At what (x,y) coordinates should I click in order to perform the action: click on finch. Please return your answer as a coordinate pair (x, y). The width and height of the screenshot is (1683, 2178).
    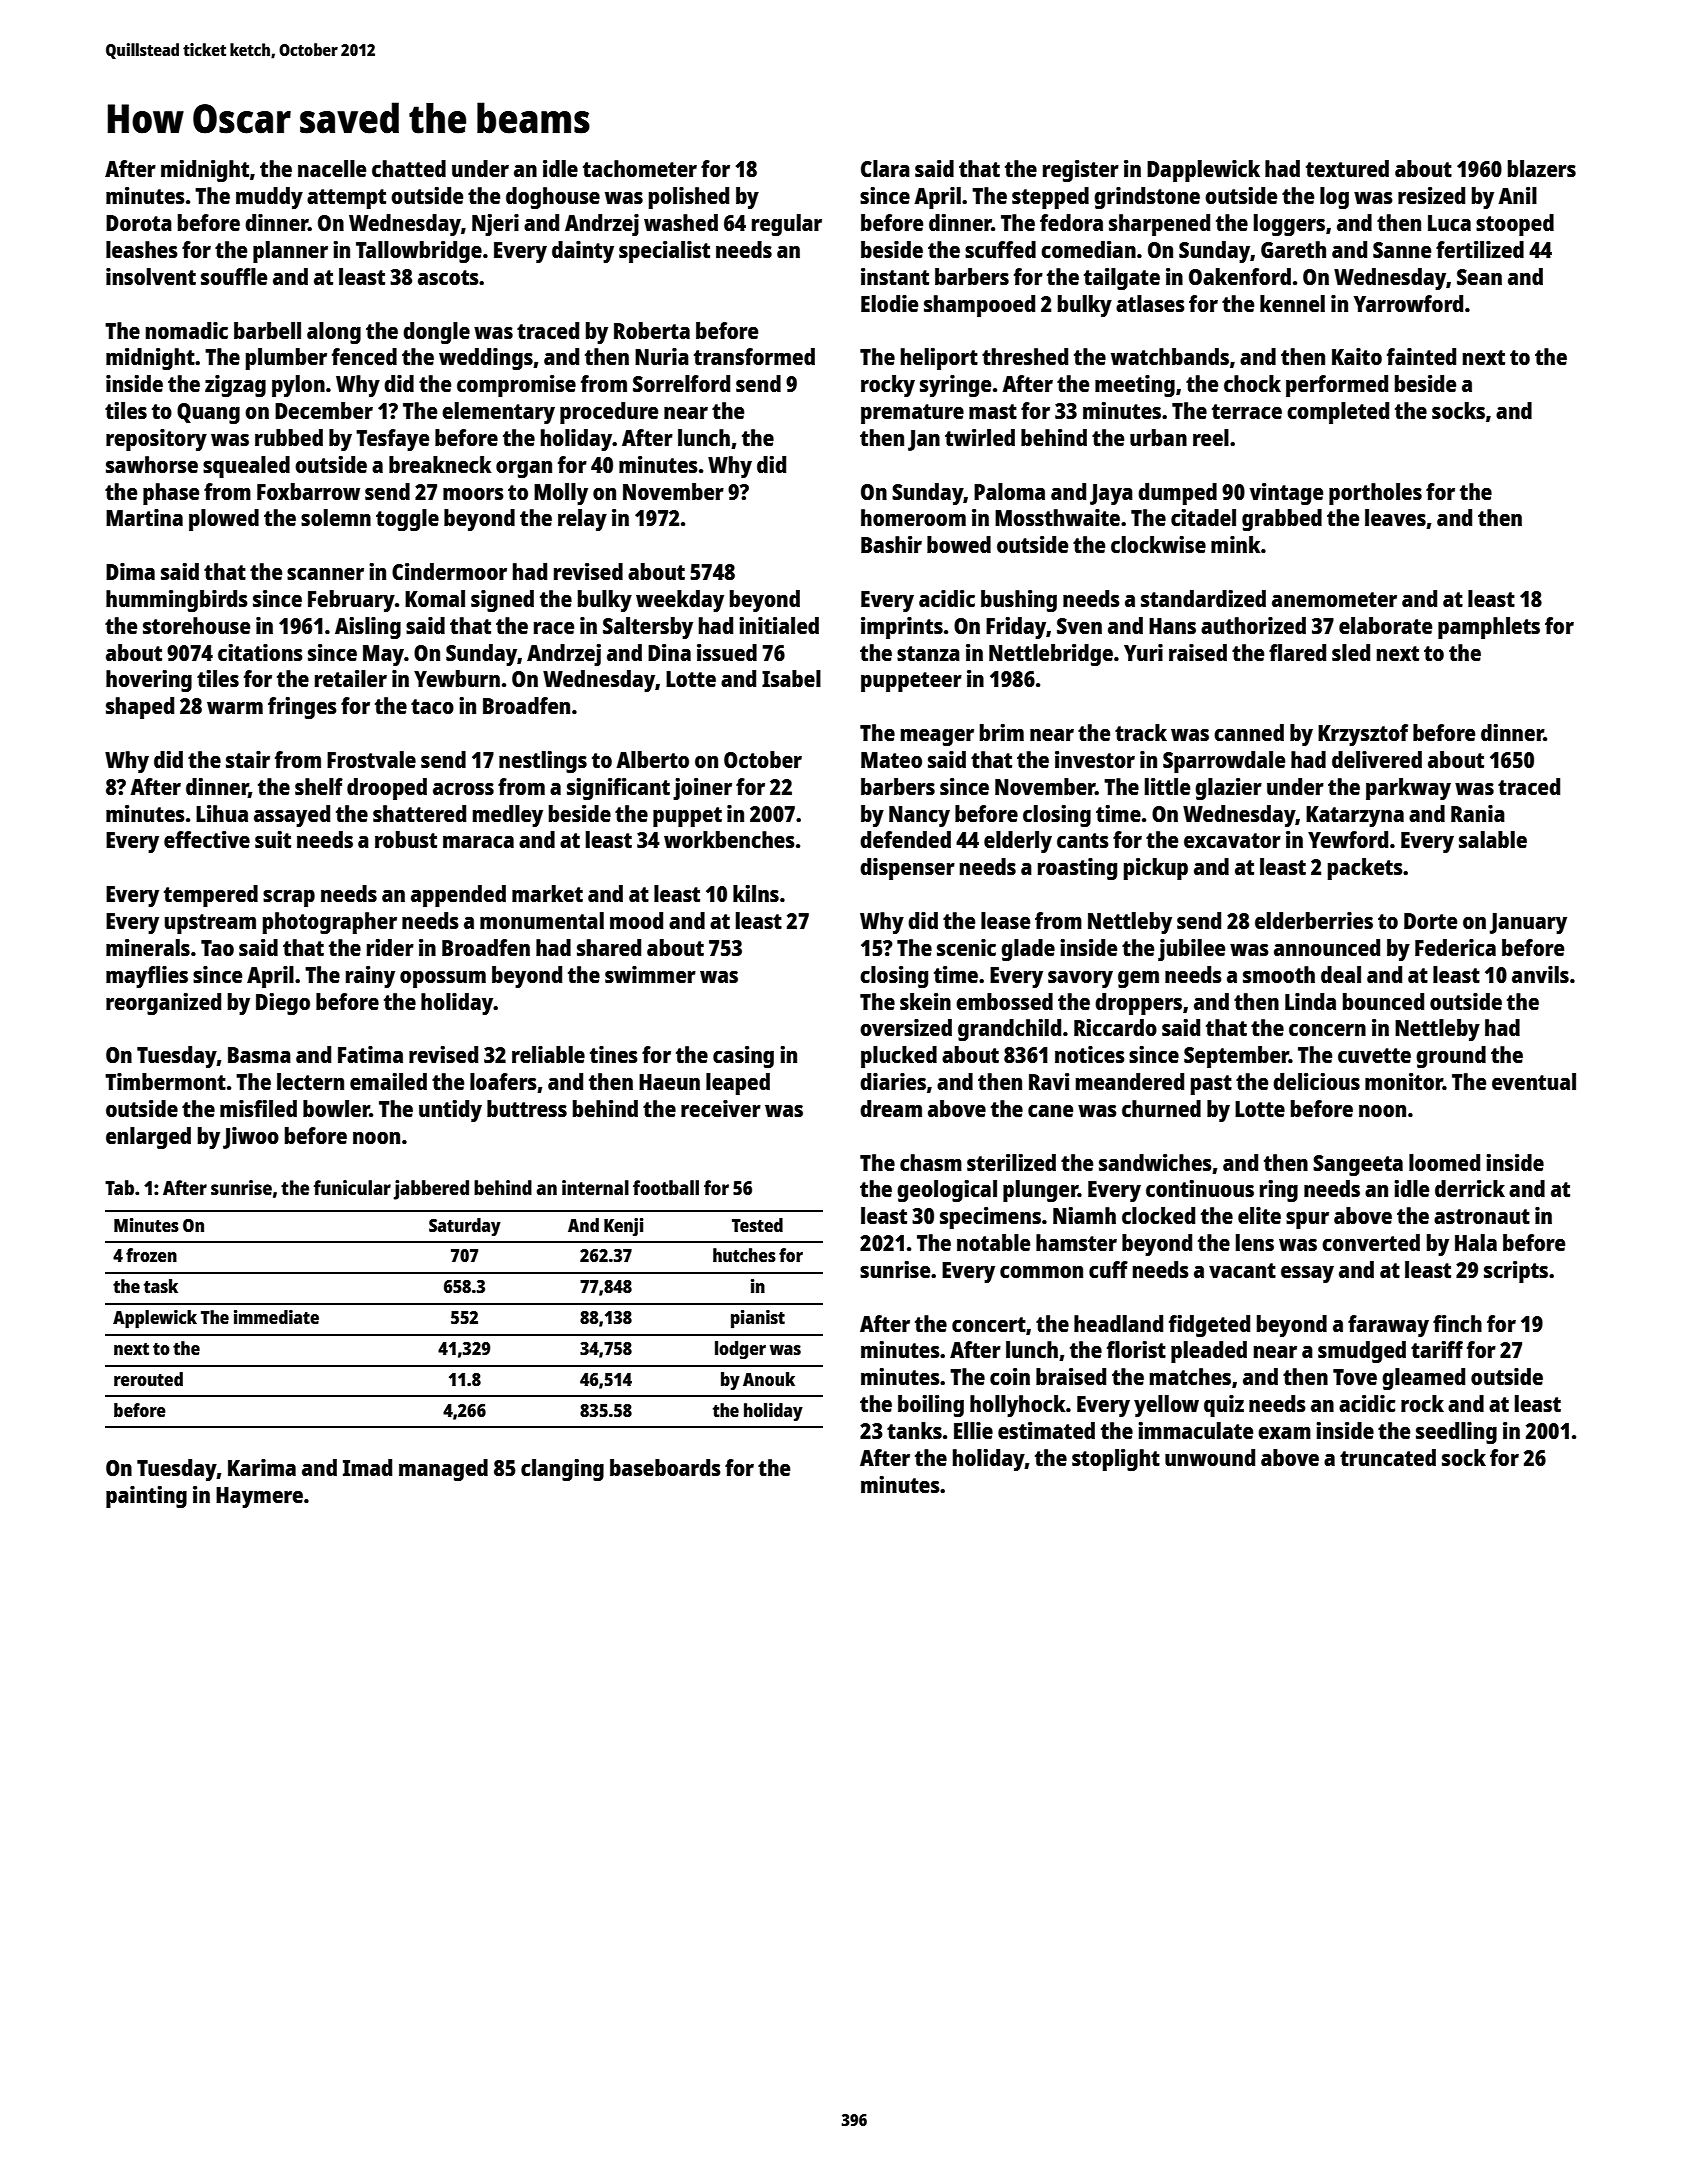
    Looking at the image, I should click on (1457, 1323).
